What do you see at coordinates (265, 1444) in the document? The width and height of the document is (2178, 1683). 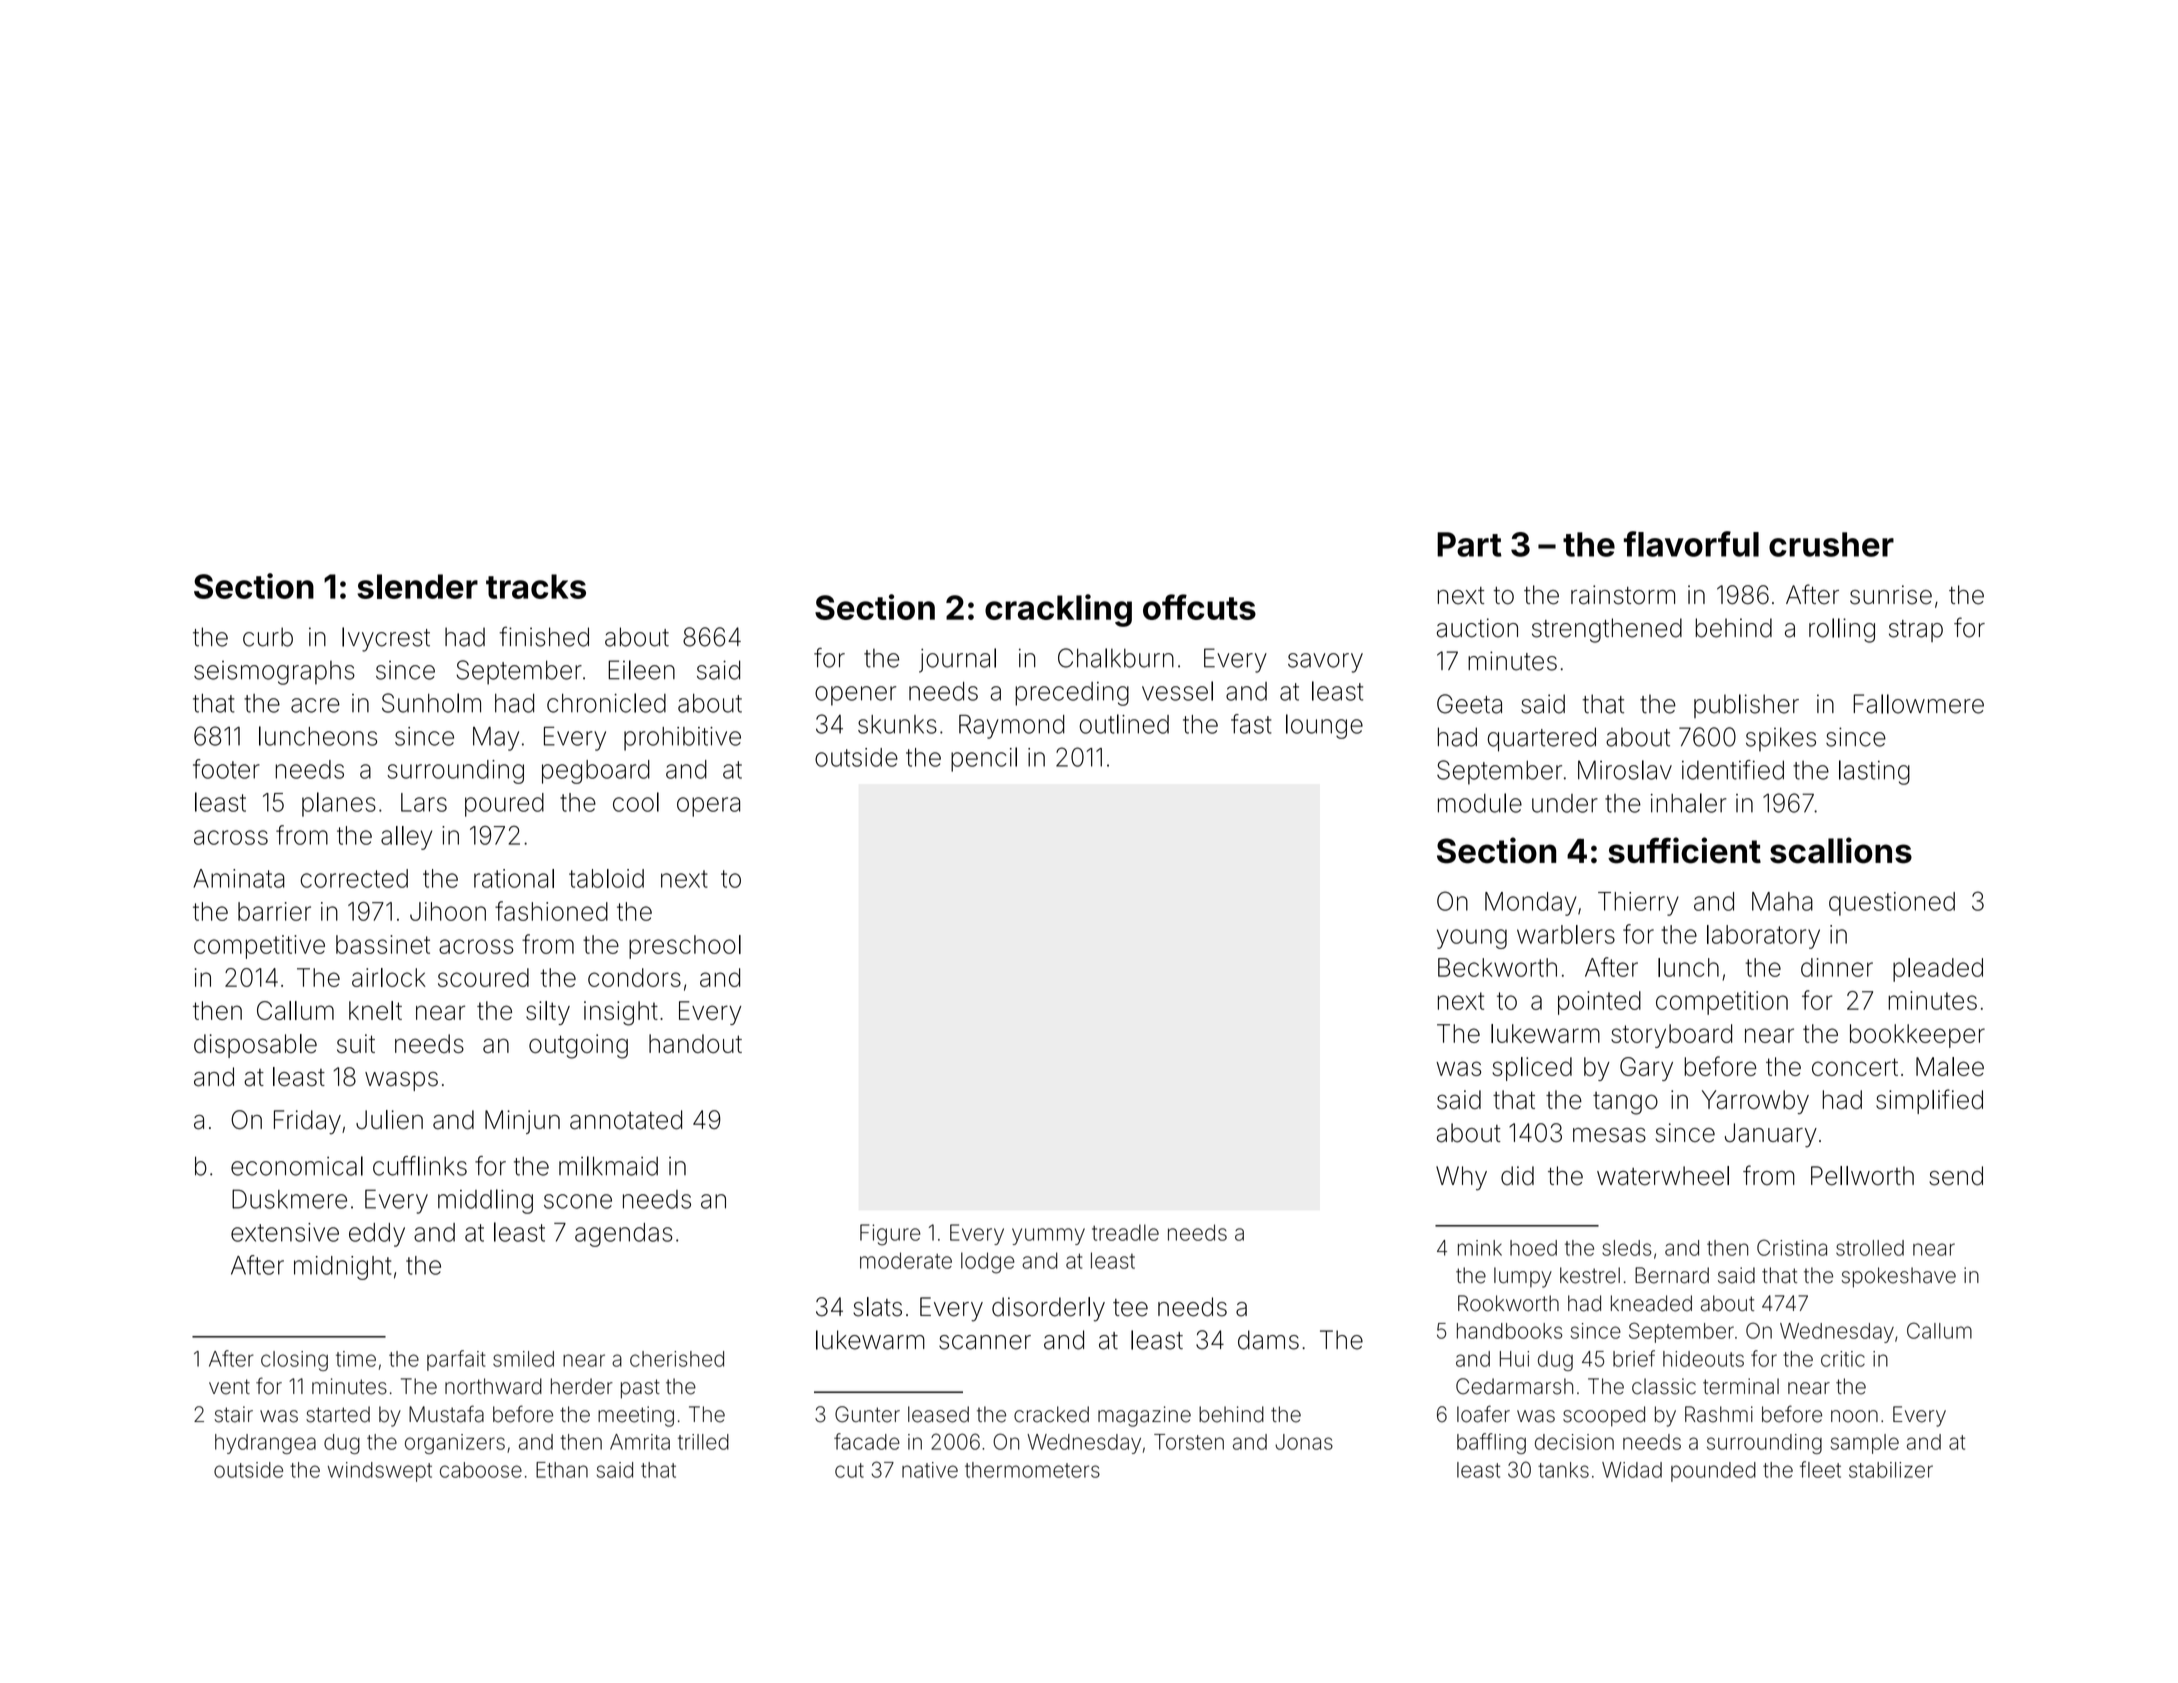 I see `hydrangea` at bounding box center [265, 1444].
